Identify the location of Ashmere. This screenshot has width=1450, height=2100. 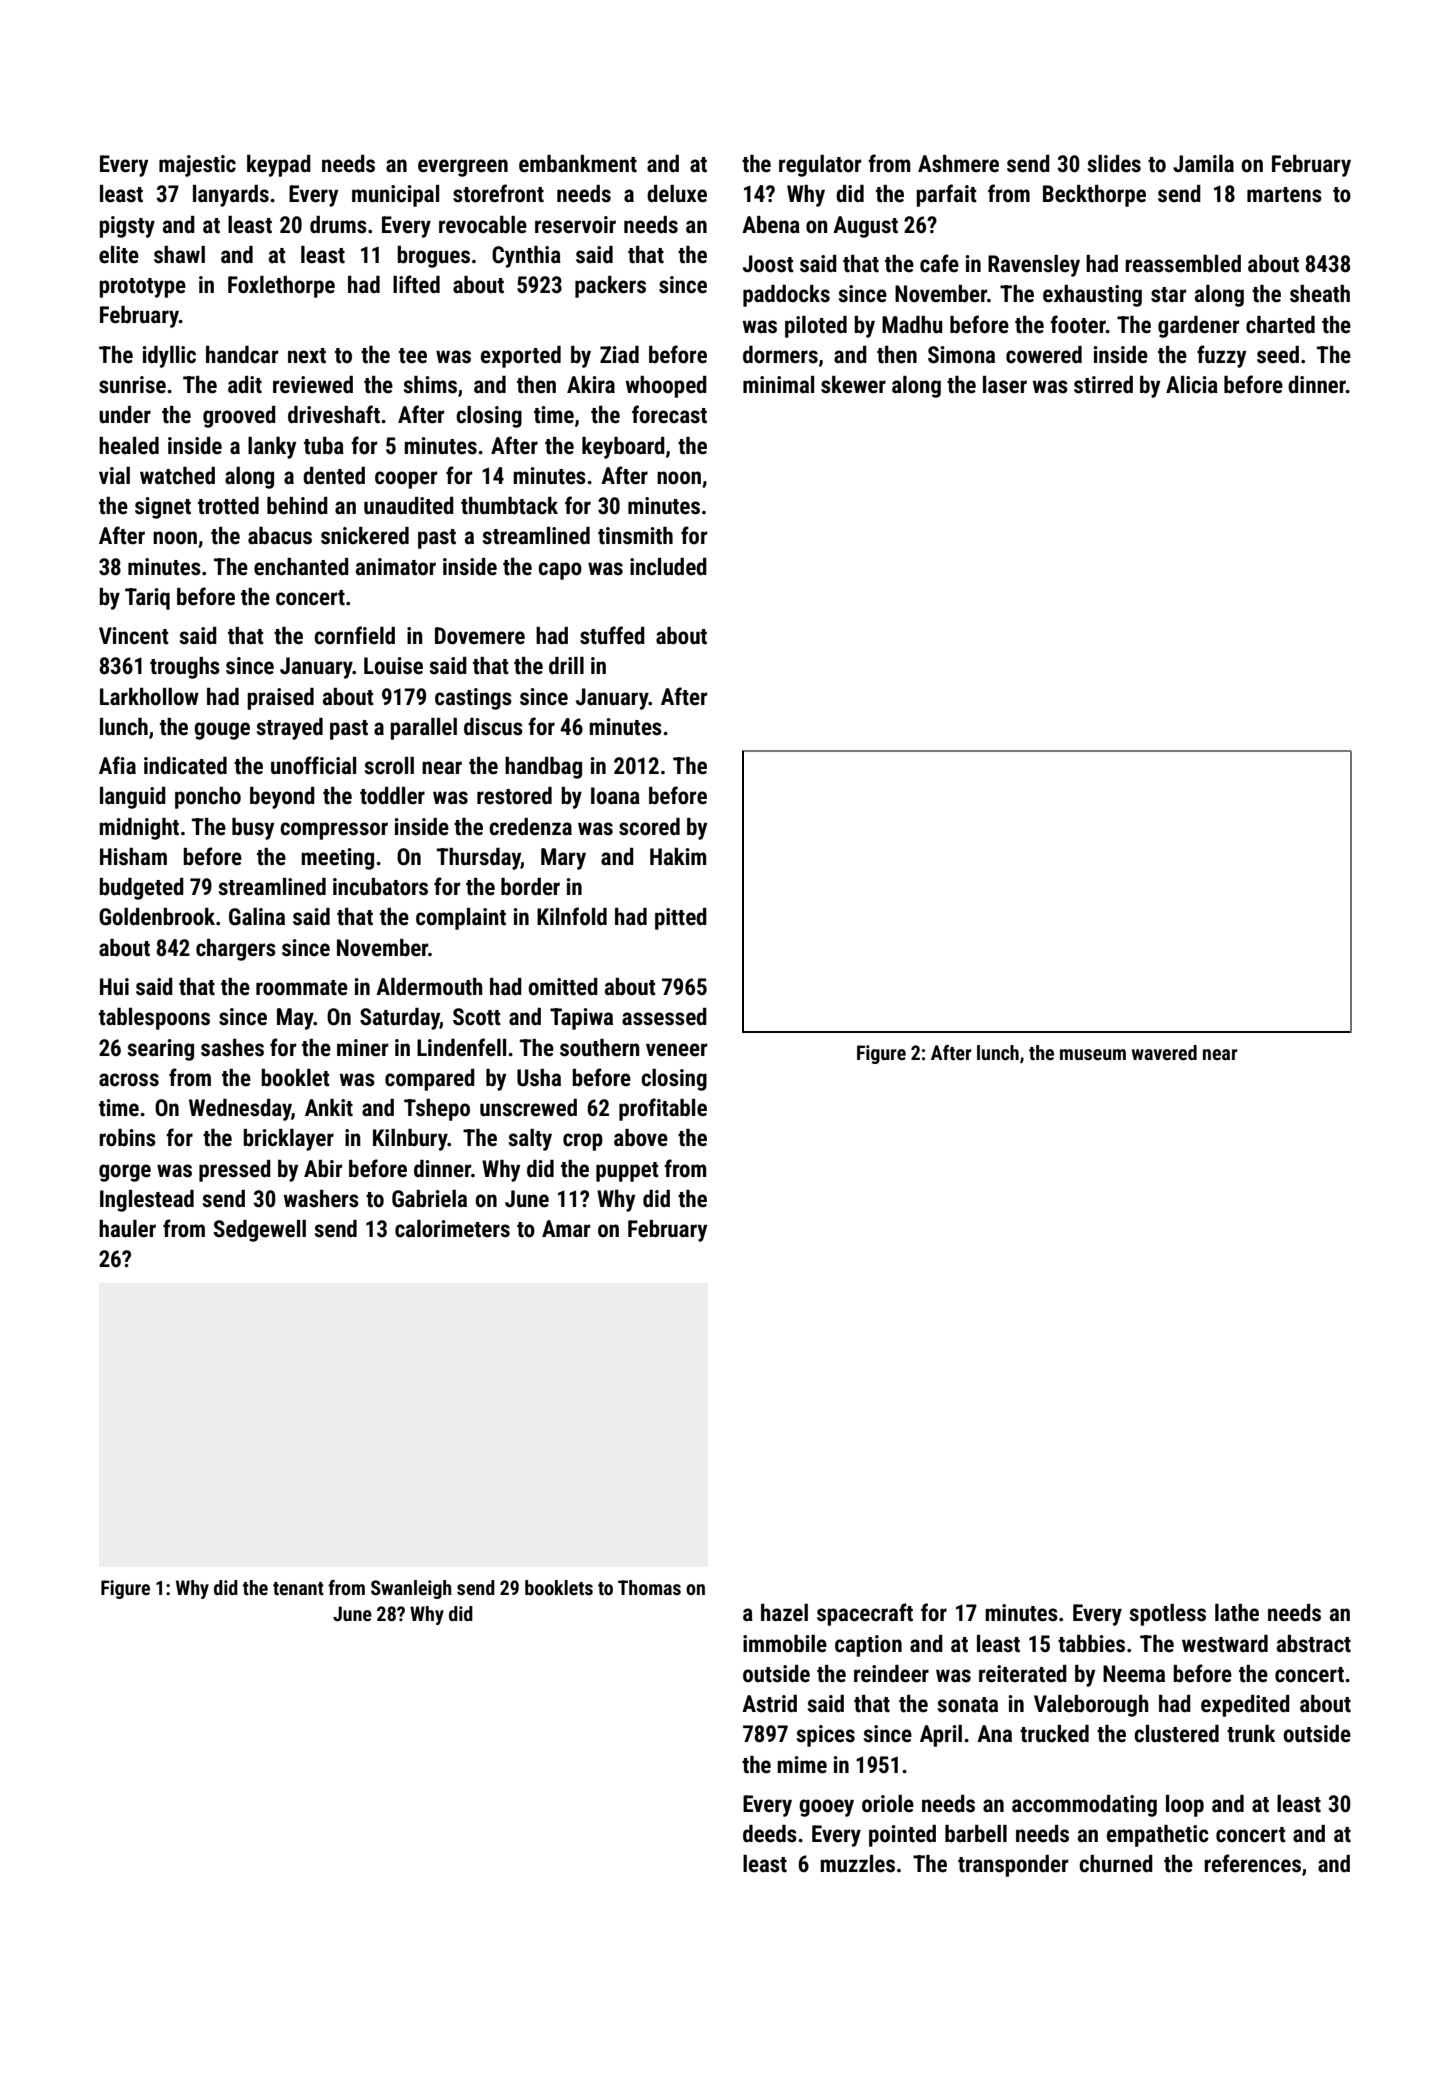
(958, 164).
